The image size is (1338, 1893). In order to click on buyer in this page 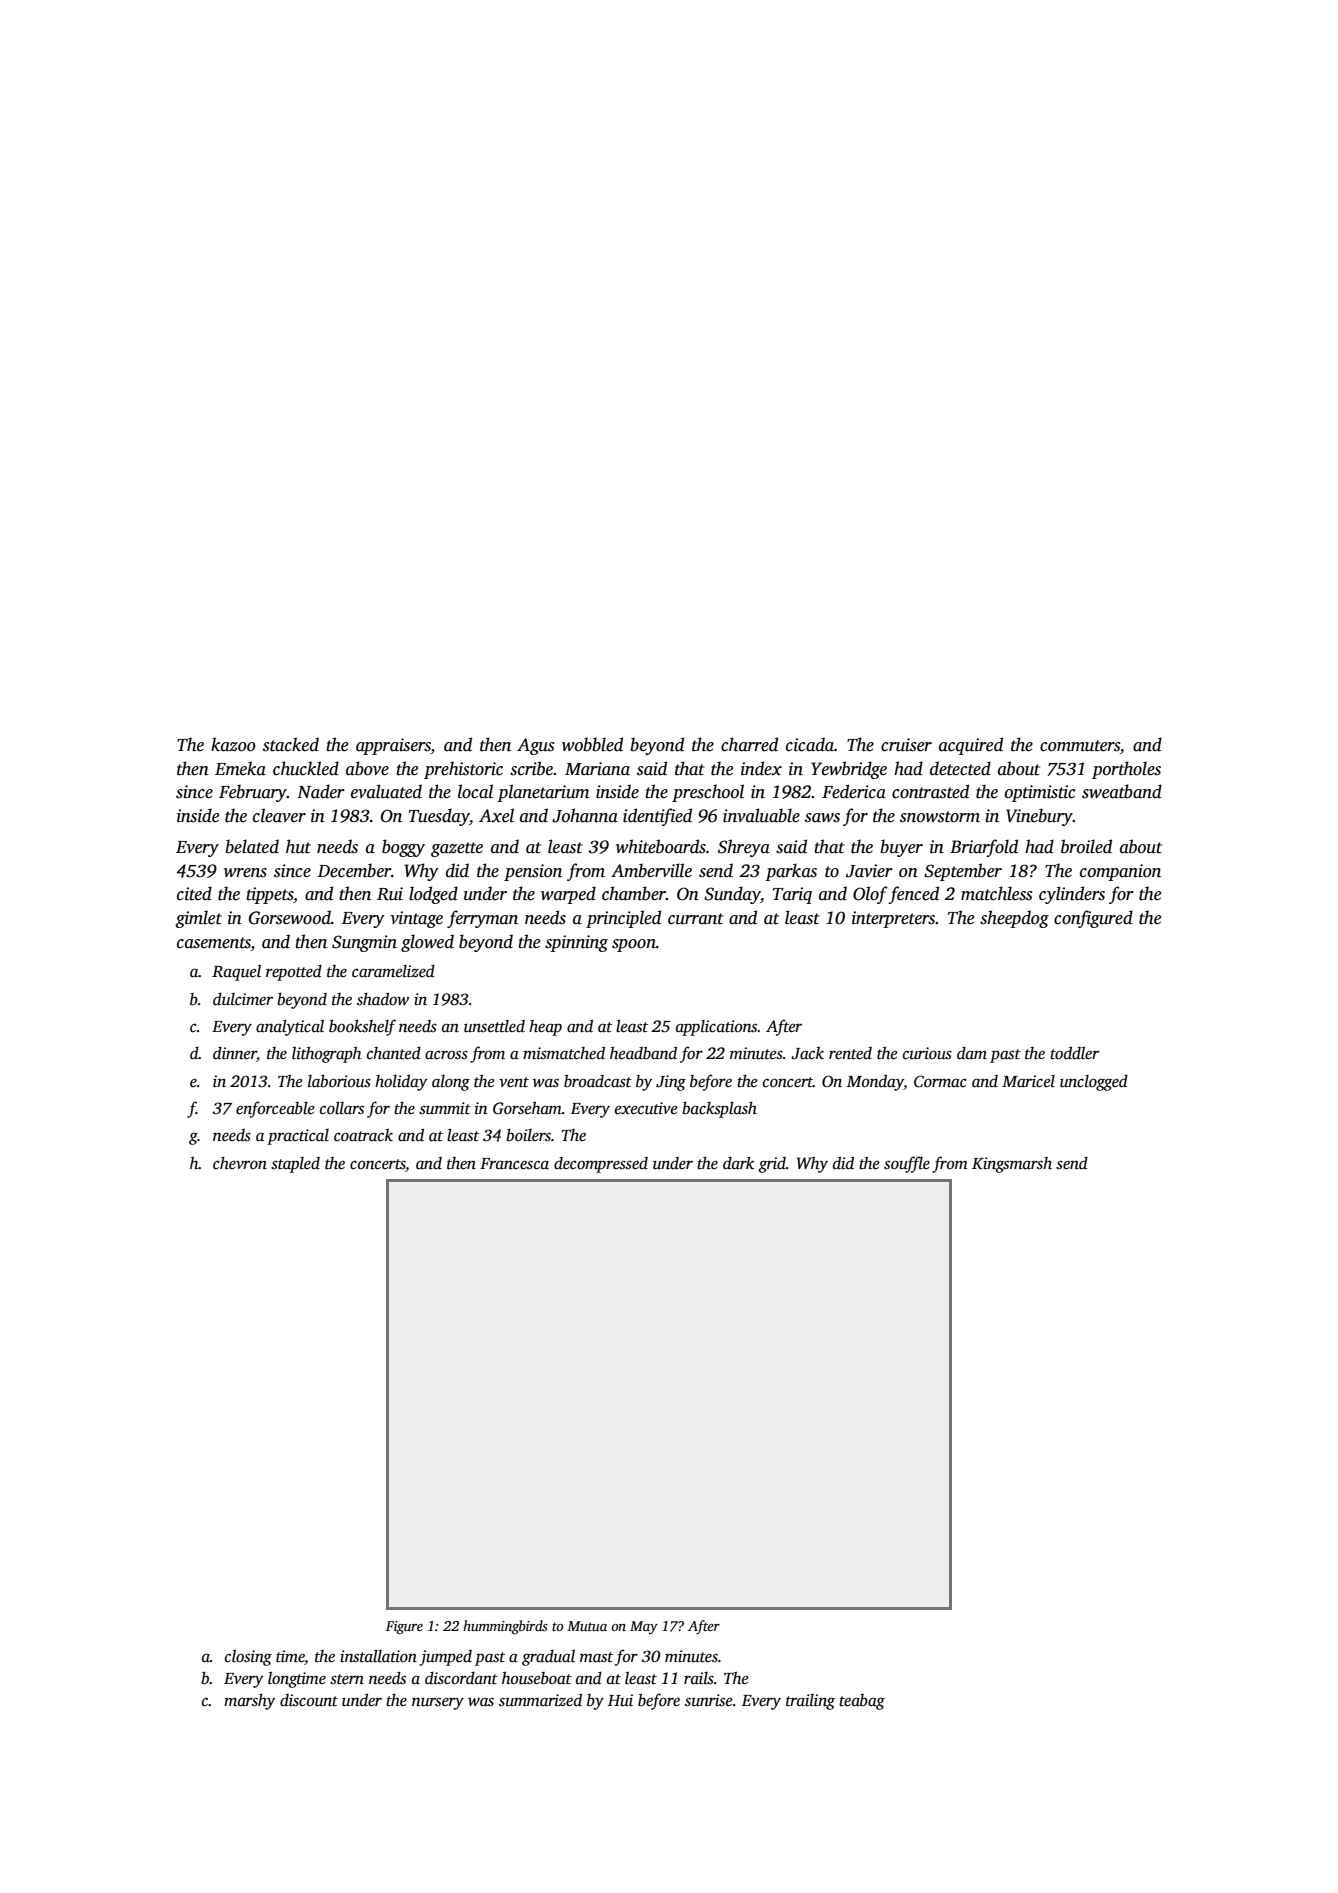, I will do `click(901, 848)`.
